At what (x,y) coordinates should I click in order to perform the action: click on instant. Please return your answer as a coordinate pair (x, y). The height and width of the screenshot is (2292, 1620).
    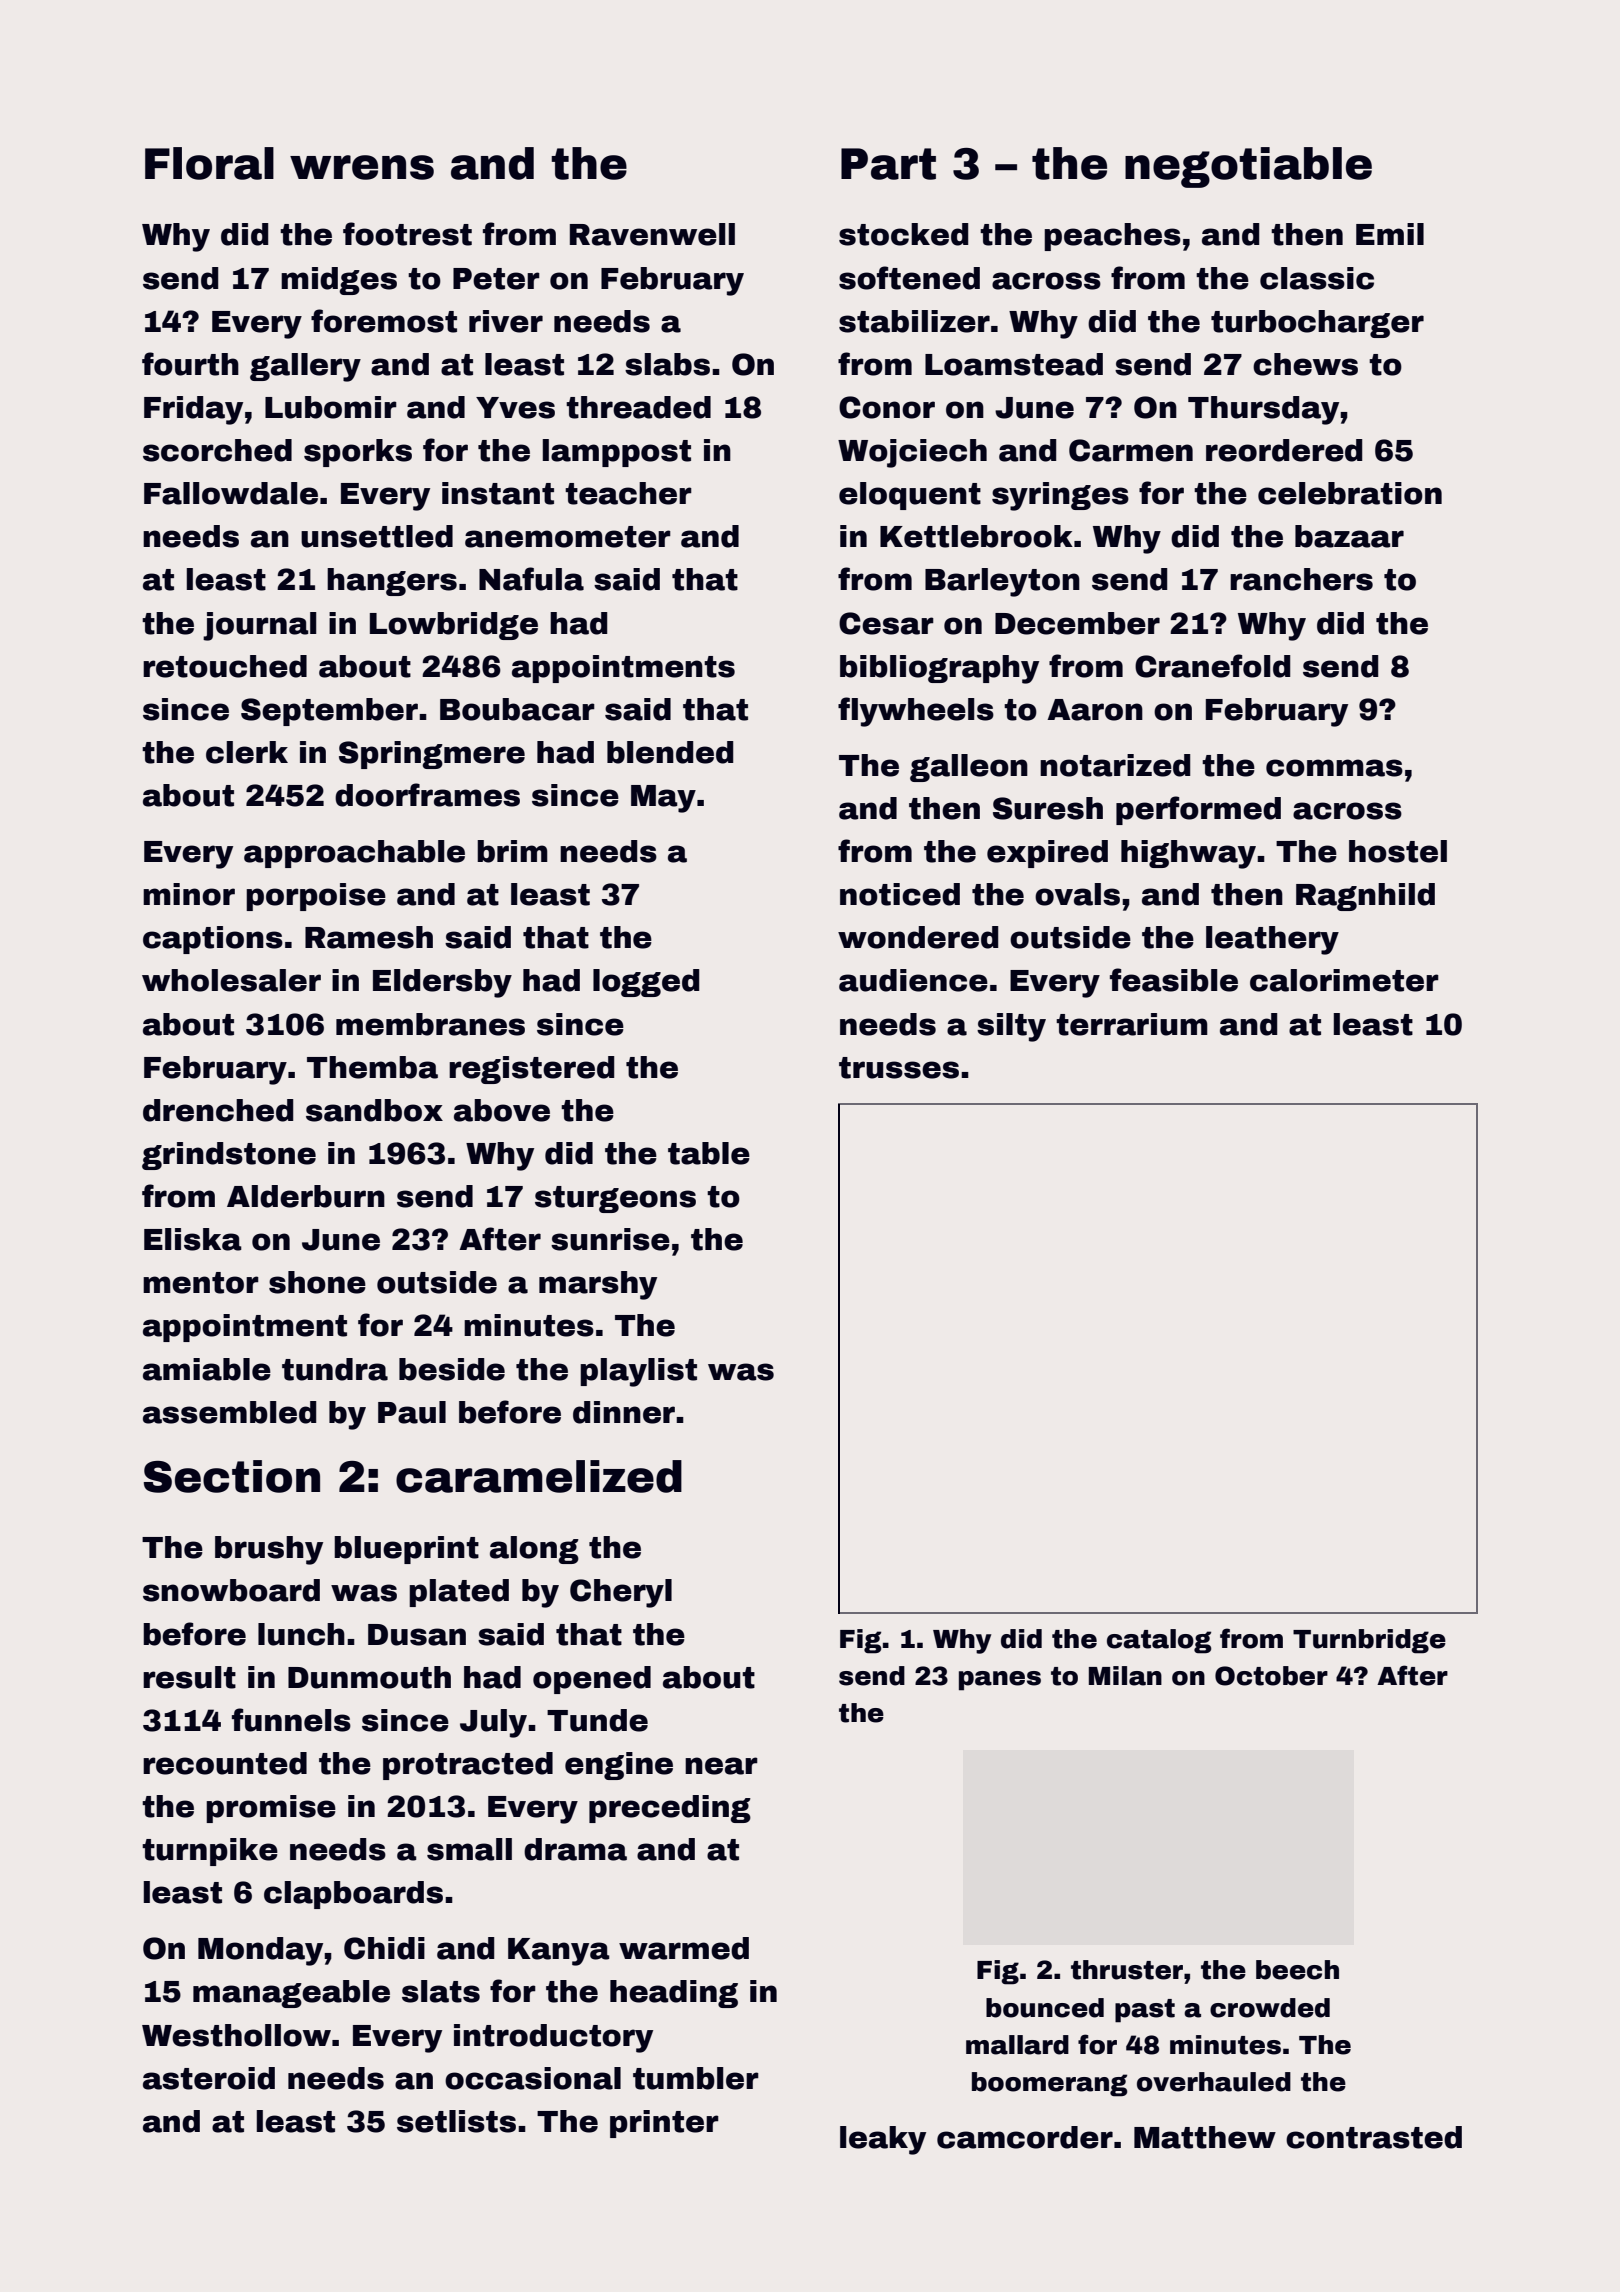
    Looking at the image, I should click on (498, 493).
